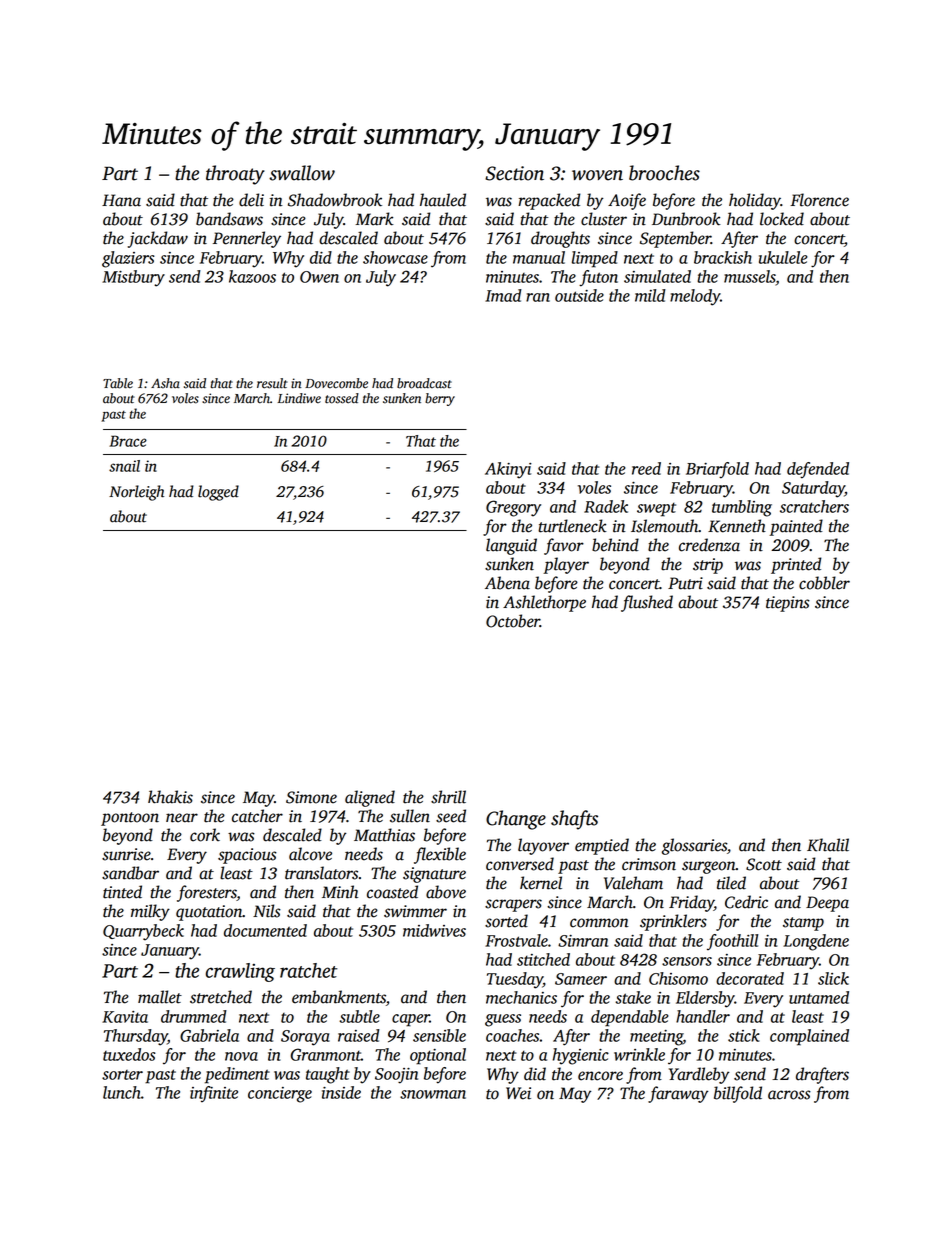 The width and height of the document is (952, 1233). What do you see at coordinates (828, 845) in the document?
I see `Khalil` at bounding box center [828, 845].
